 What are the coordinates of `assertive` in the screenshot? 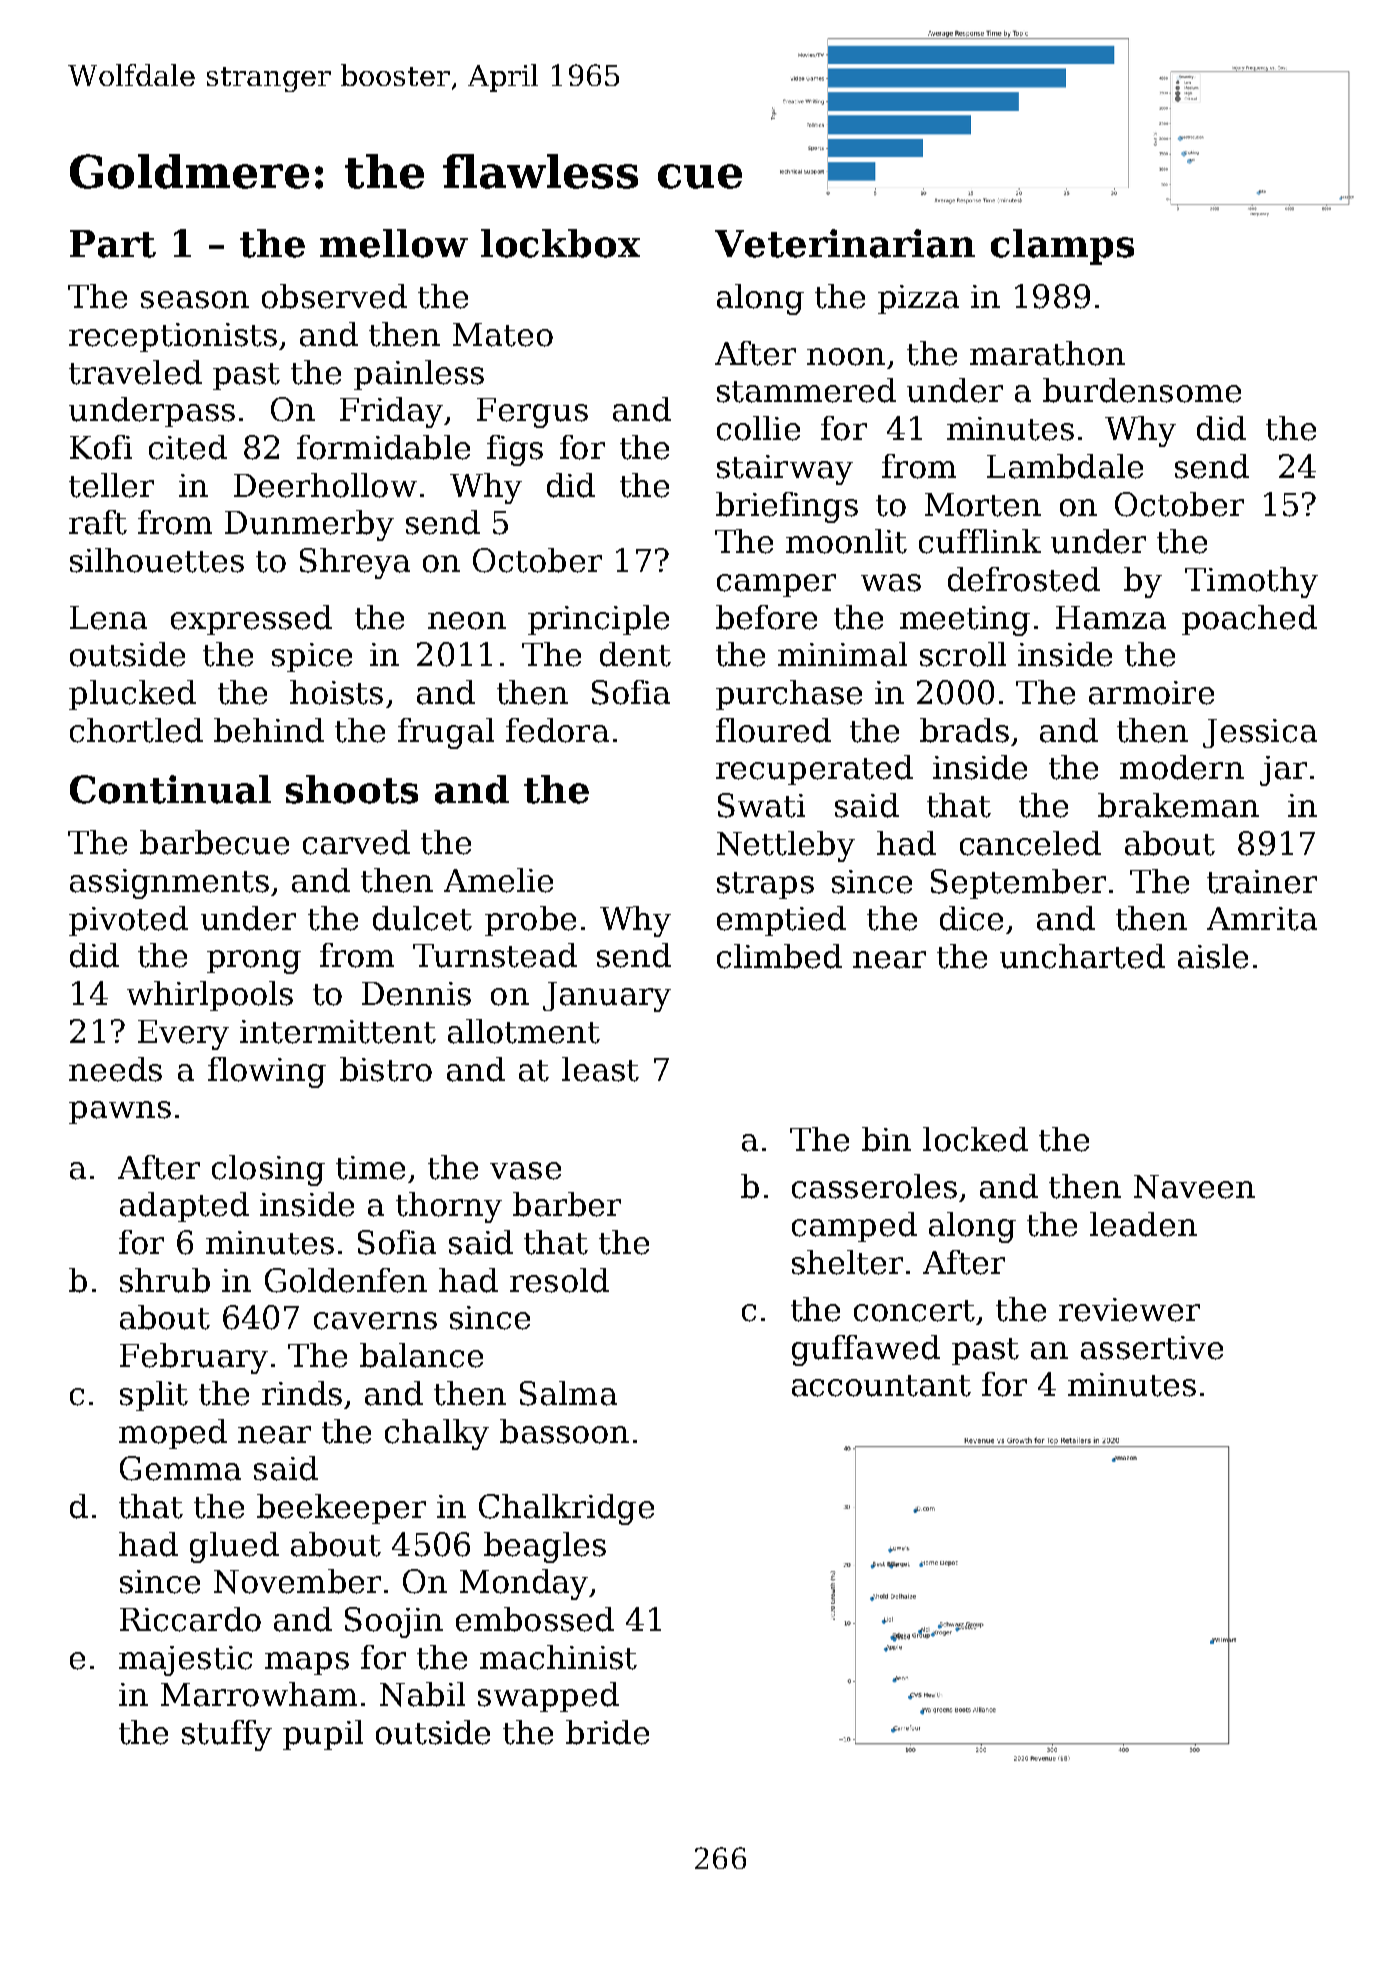 It's located at (1152, 1348).
